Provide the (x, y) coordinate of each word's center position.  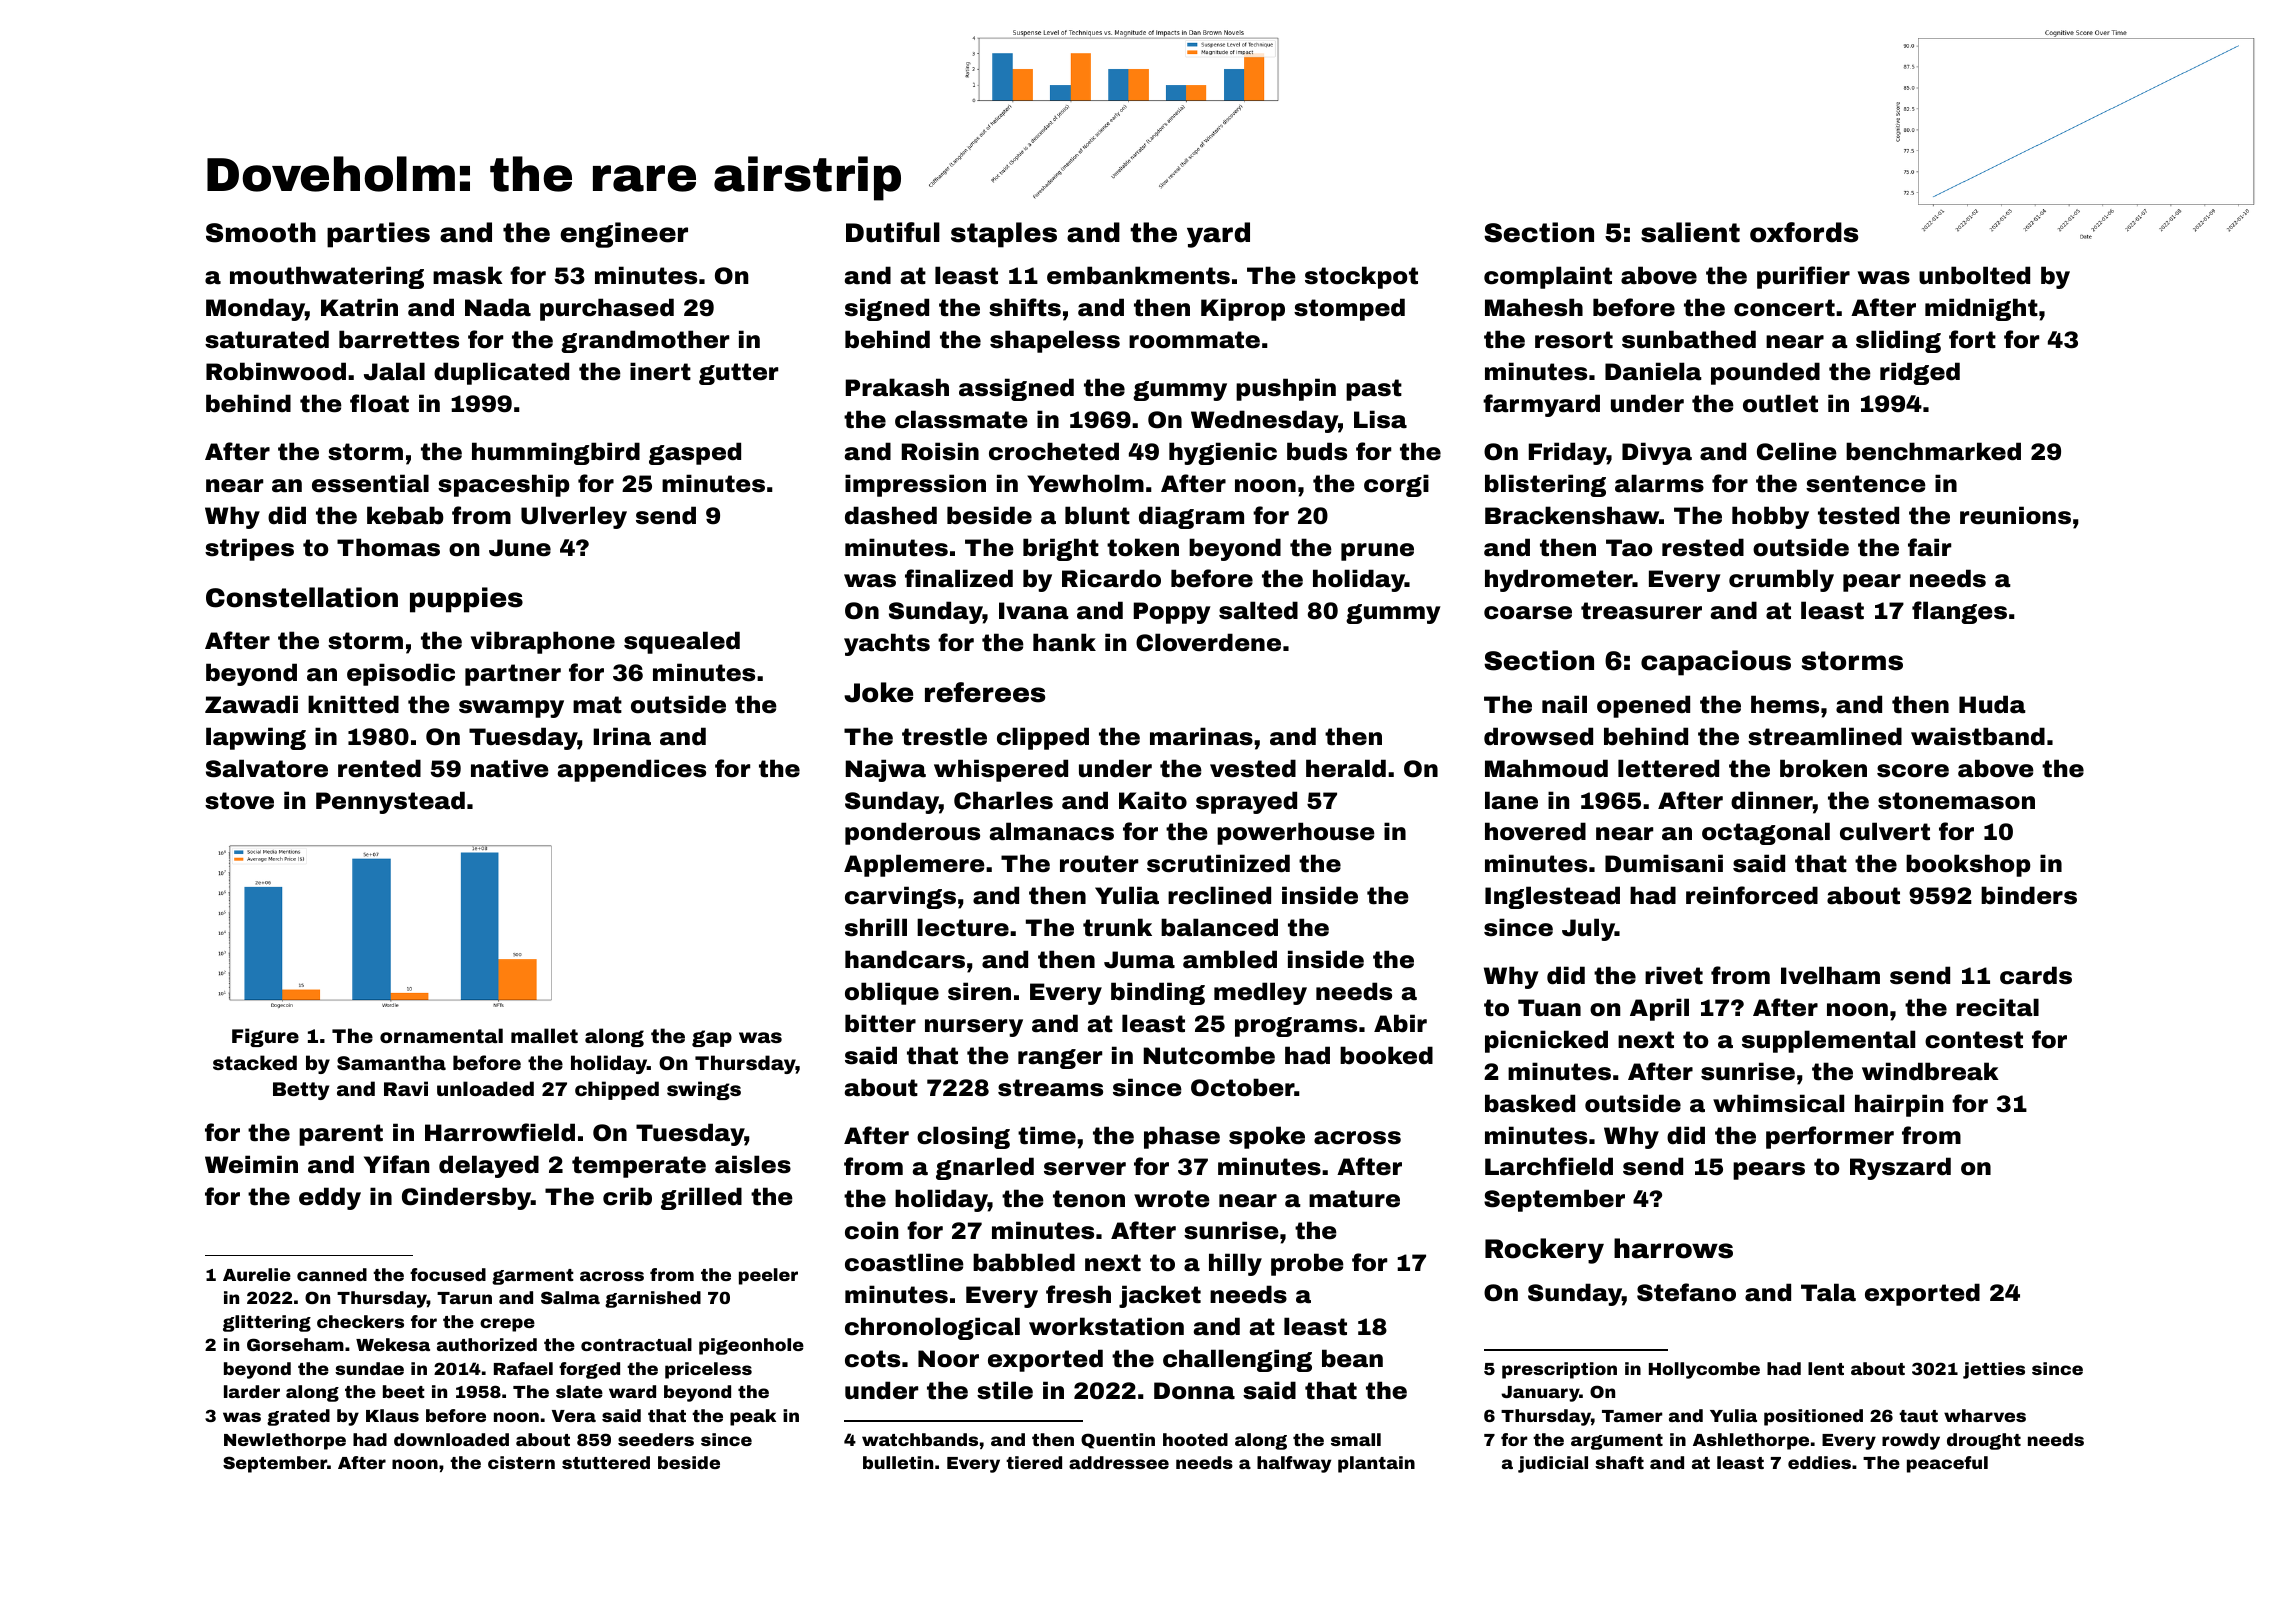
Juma (1139, 960)
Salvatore (267, 768)
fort (1972, 339)
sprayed (1246, 802)
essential (370, 483)
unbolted (1974, 275)
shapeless (1055, 341)
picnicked (1546, 1041)
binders (2029, 895)
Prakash (897, 387)
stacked (255, 1062)
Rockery (1544, 1251)
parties (378, 235)
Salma (570, 1297)
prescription (1559, 1370)
